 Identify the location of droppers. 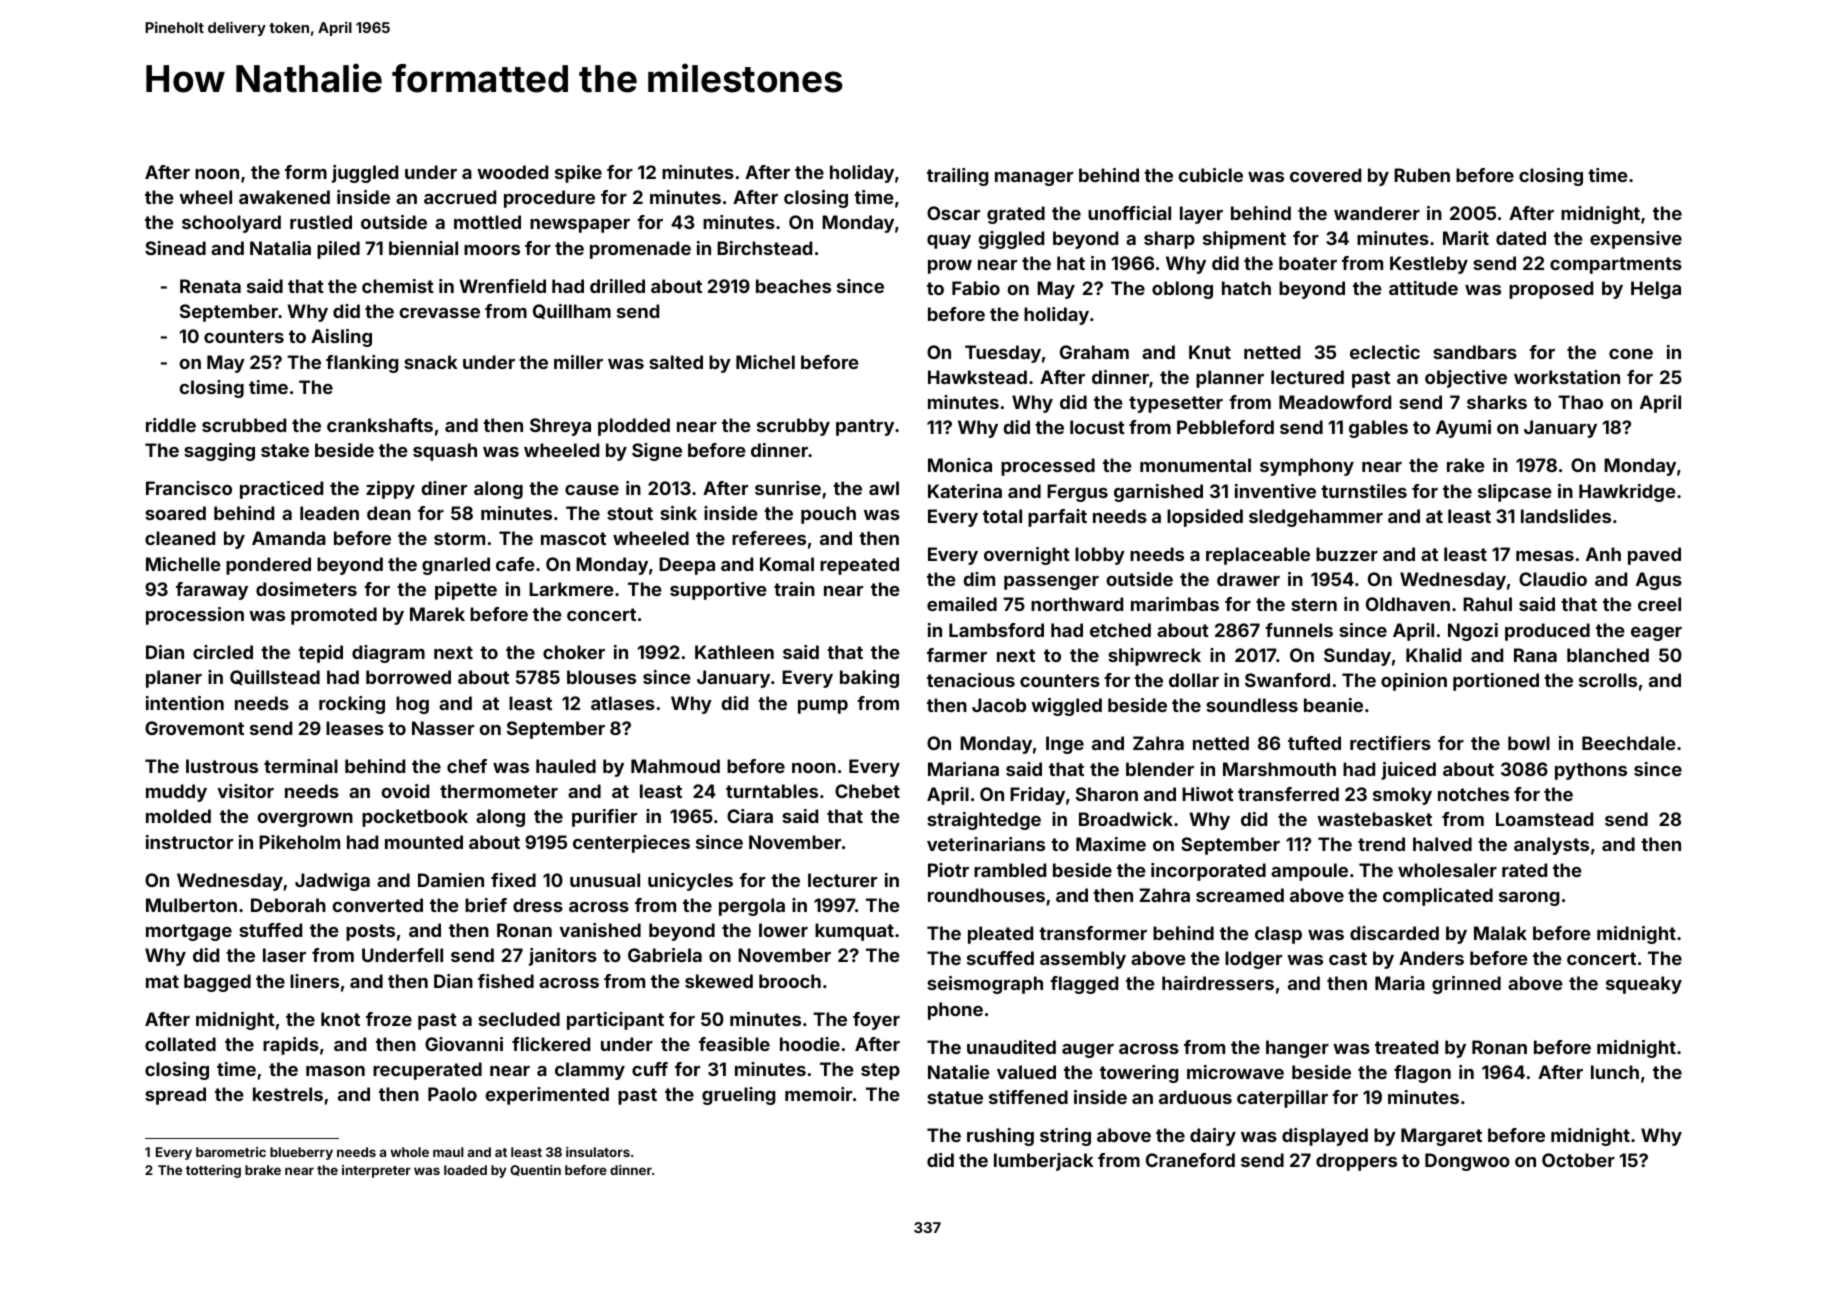
(1356, 1162).
